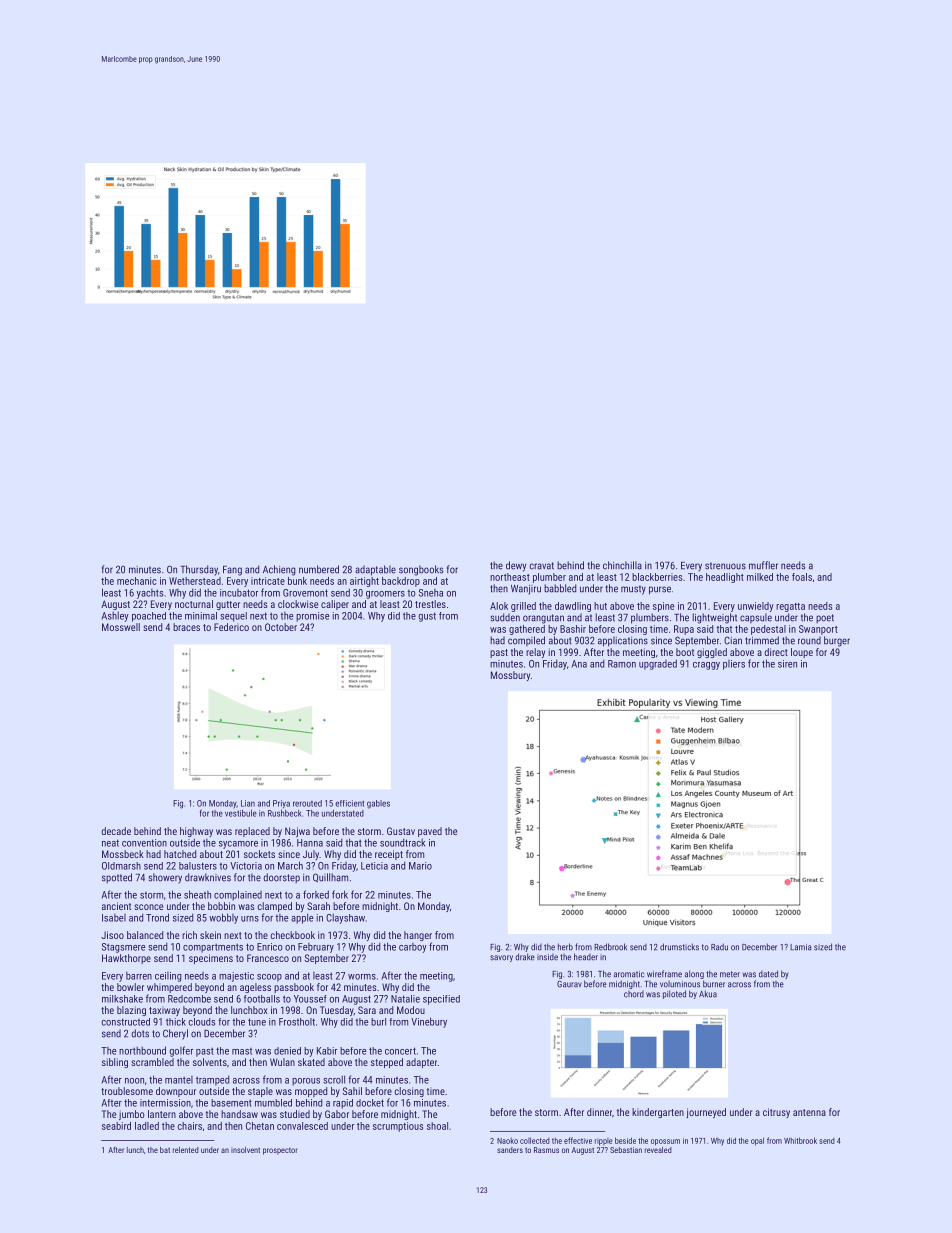  Describe the element at coordinates (420, 866) in the page. I see `Mario` at that location.
